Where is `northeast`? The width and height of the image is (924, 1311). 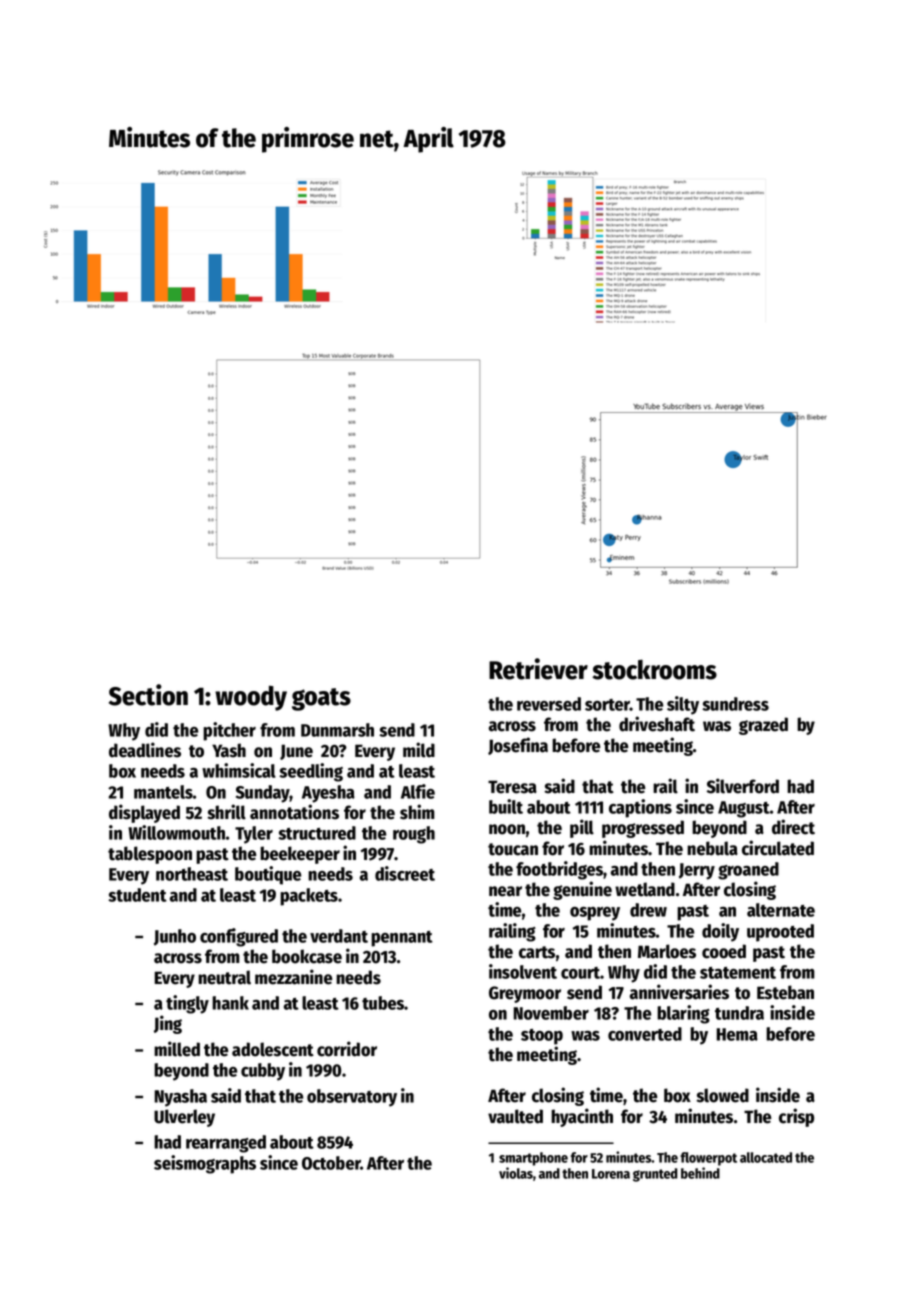
northeast is located at coordinates (192, 874).
